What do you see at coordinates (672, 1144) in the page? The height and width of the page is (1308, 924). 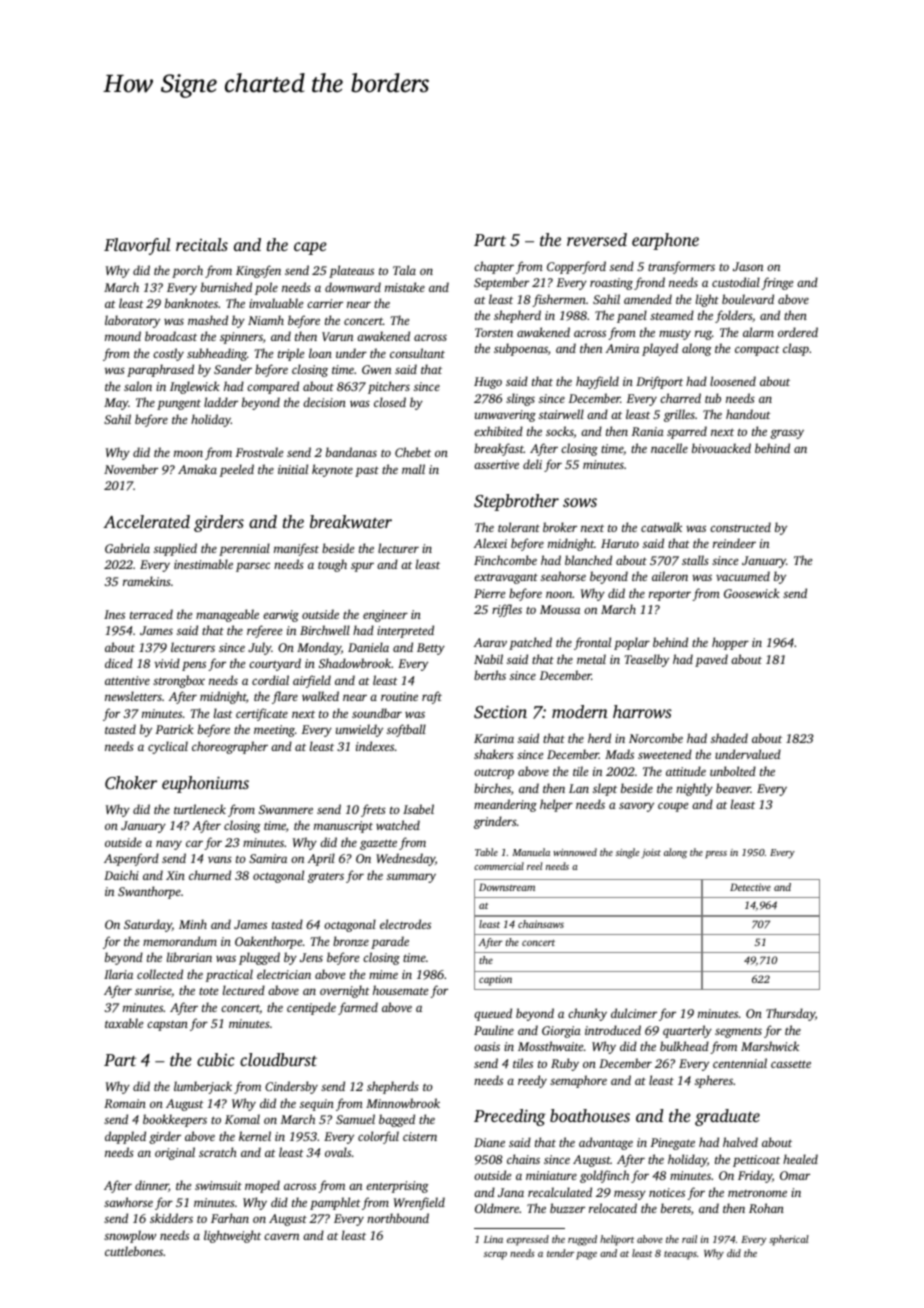 I see `Pinegate` at bounding box center [672, 1144].
